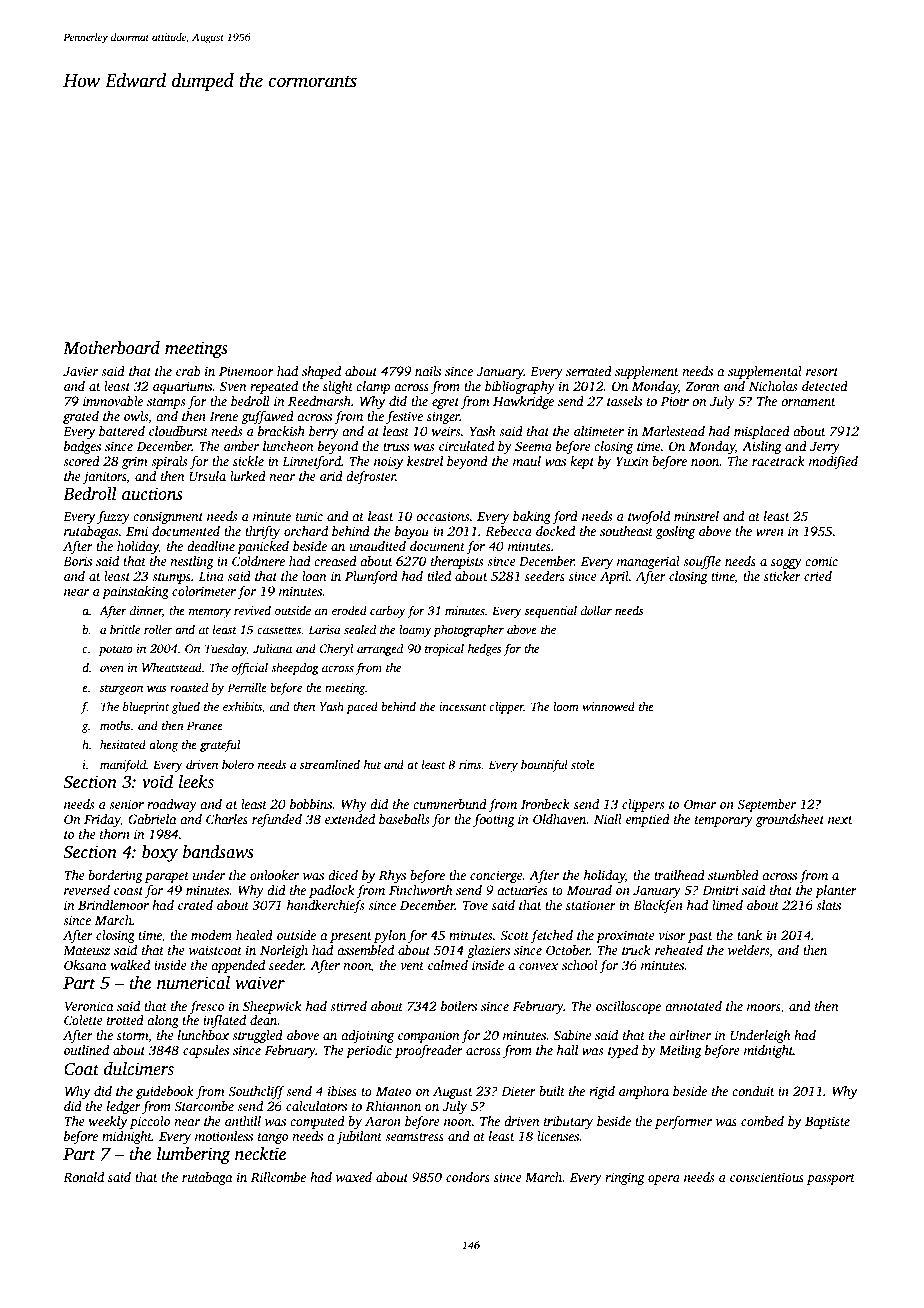 This screenshot has height=1308, width=924. Describe the element at coordinates (359, 1137) in the screenshot. I see `jubilant` at that location.
